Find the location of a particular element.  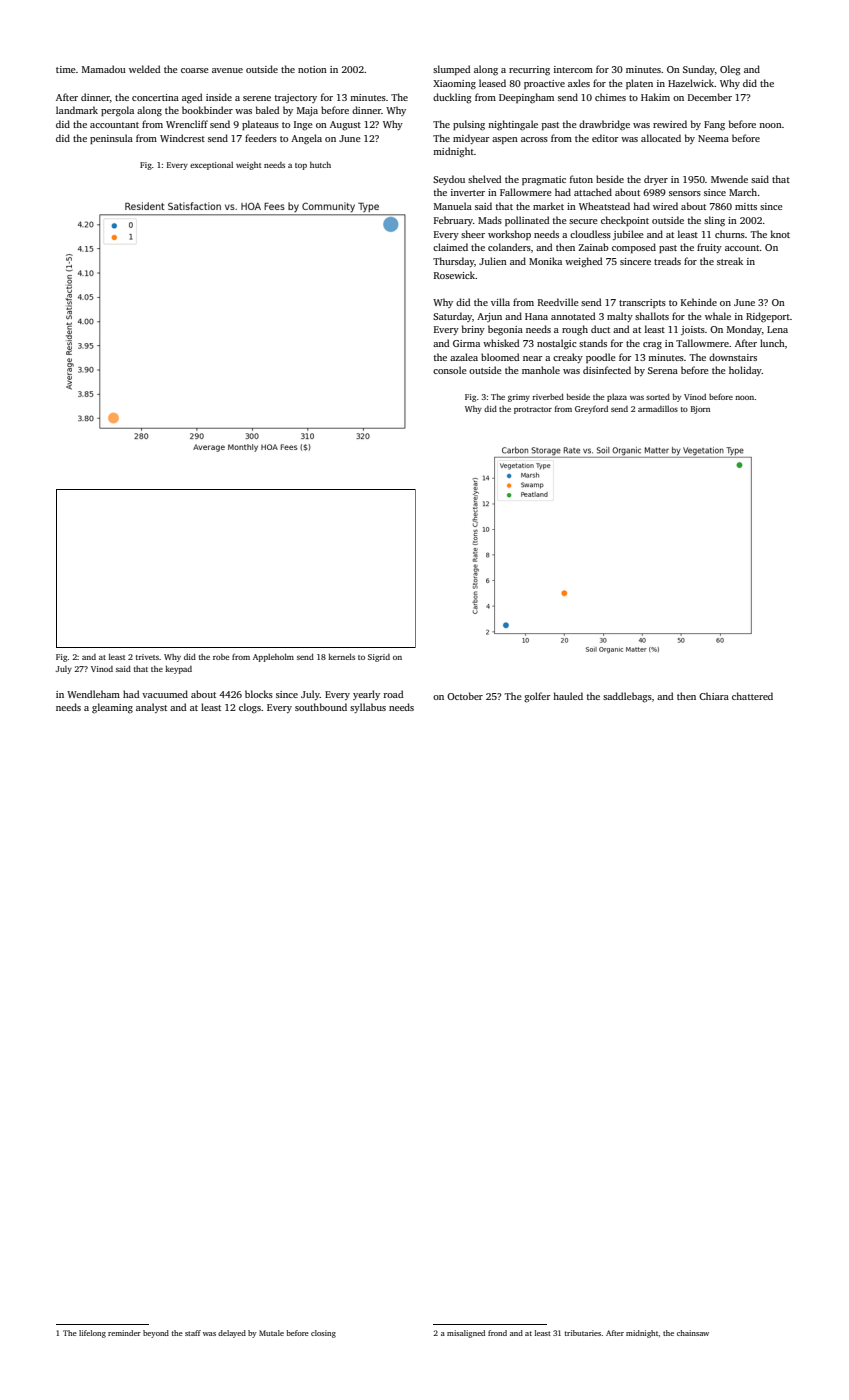

syllabus is located at coordinates (368, 708).
